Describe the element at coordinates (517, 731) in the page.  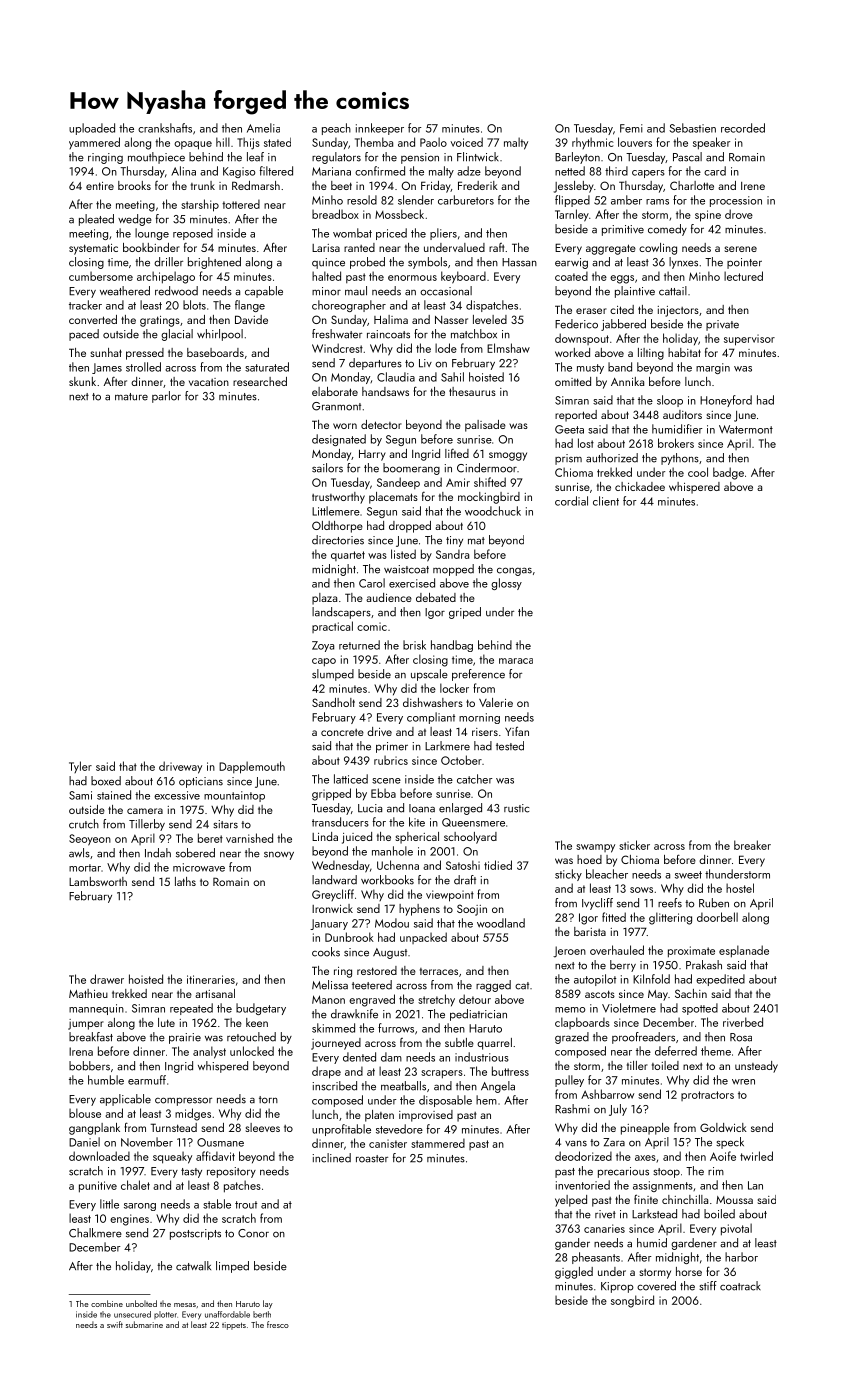
I see `Yifan` at that location.
